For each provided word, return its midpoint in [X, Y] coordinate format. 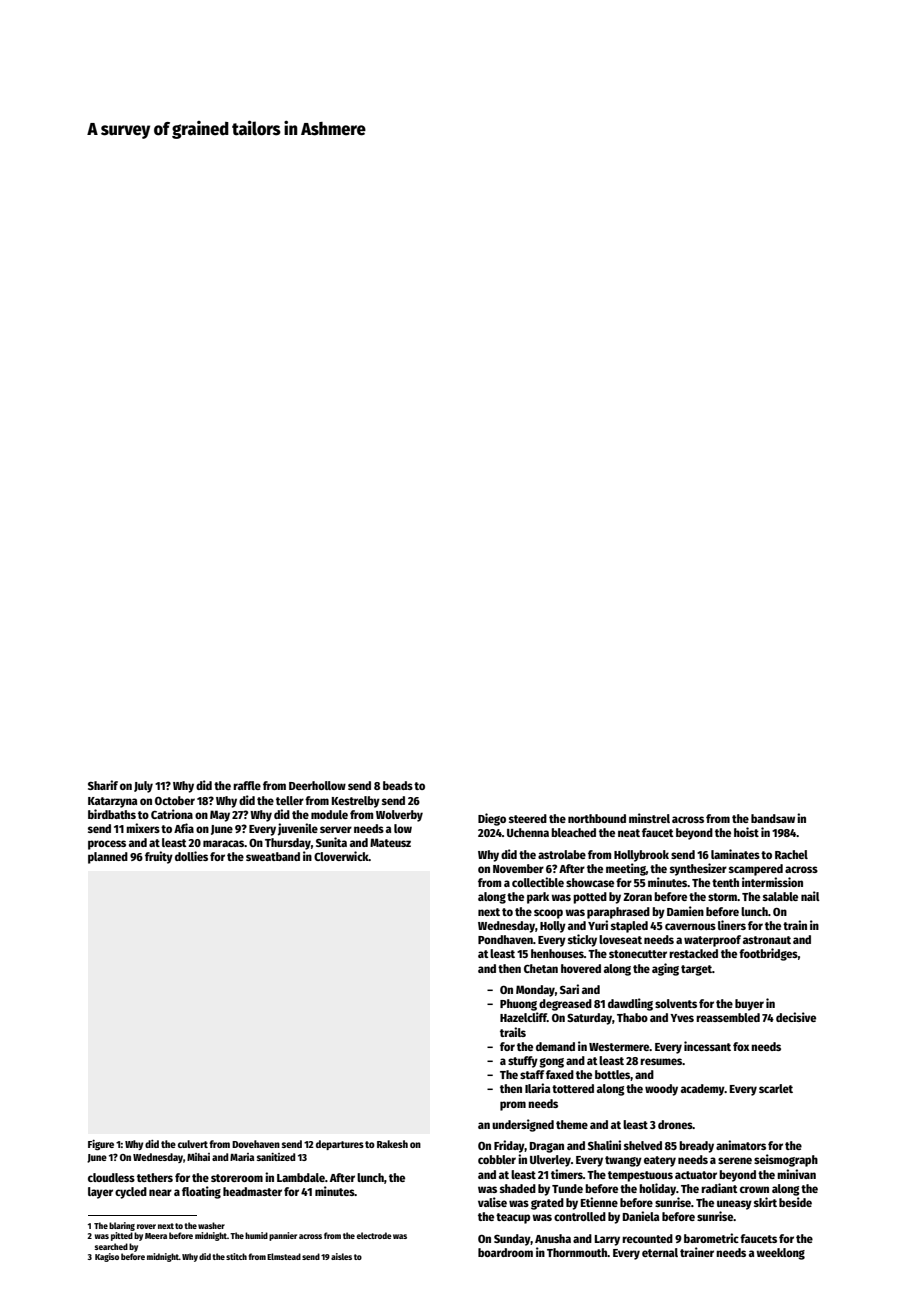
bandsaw [773, 818]
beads [398, 785]
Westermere [619, 1047]
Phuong [518, 1005]
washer [211, 1225]
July [143, 787]
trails [513, 1032]
